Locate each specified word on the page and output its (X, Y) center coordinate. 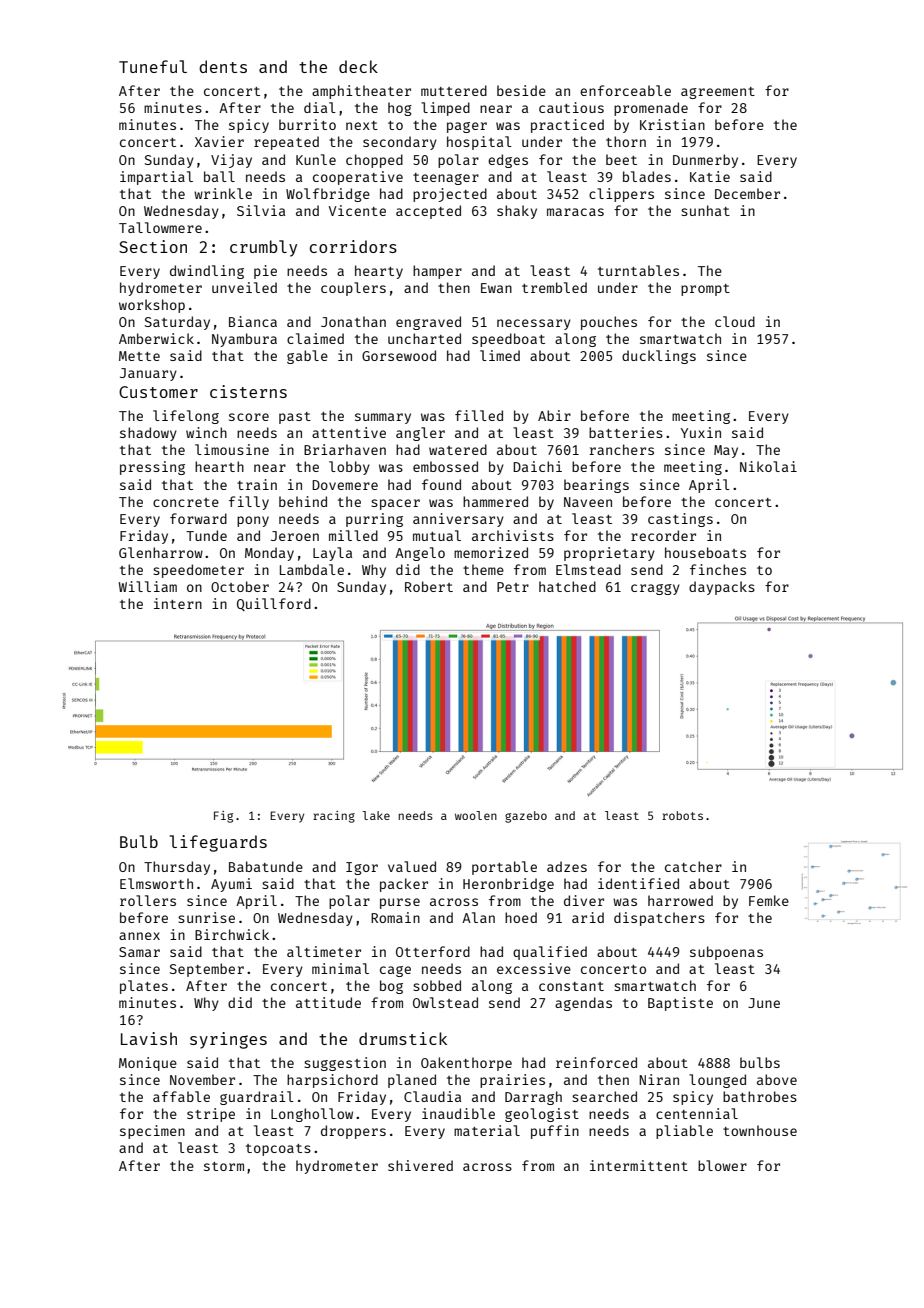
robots (682, 815)
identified (638, 883)
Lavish (149, 1038)
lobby (349, 468)
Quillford (274, 604)
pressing (152, 468)
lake (376, 815)
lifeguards (218, 843)
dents (223, 66)
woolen (476, 815)
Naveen (588, 502)
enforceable (625, 90)
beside (521, 90)
